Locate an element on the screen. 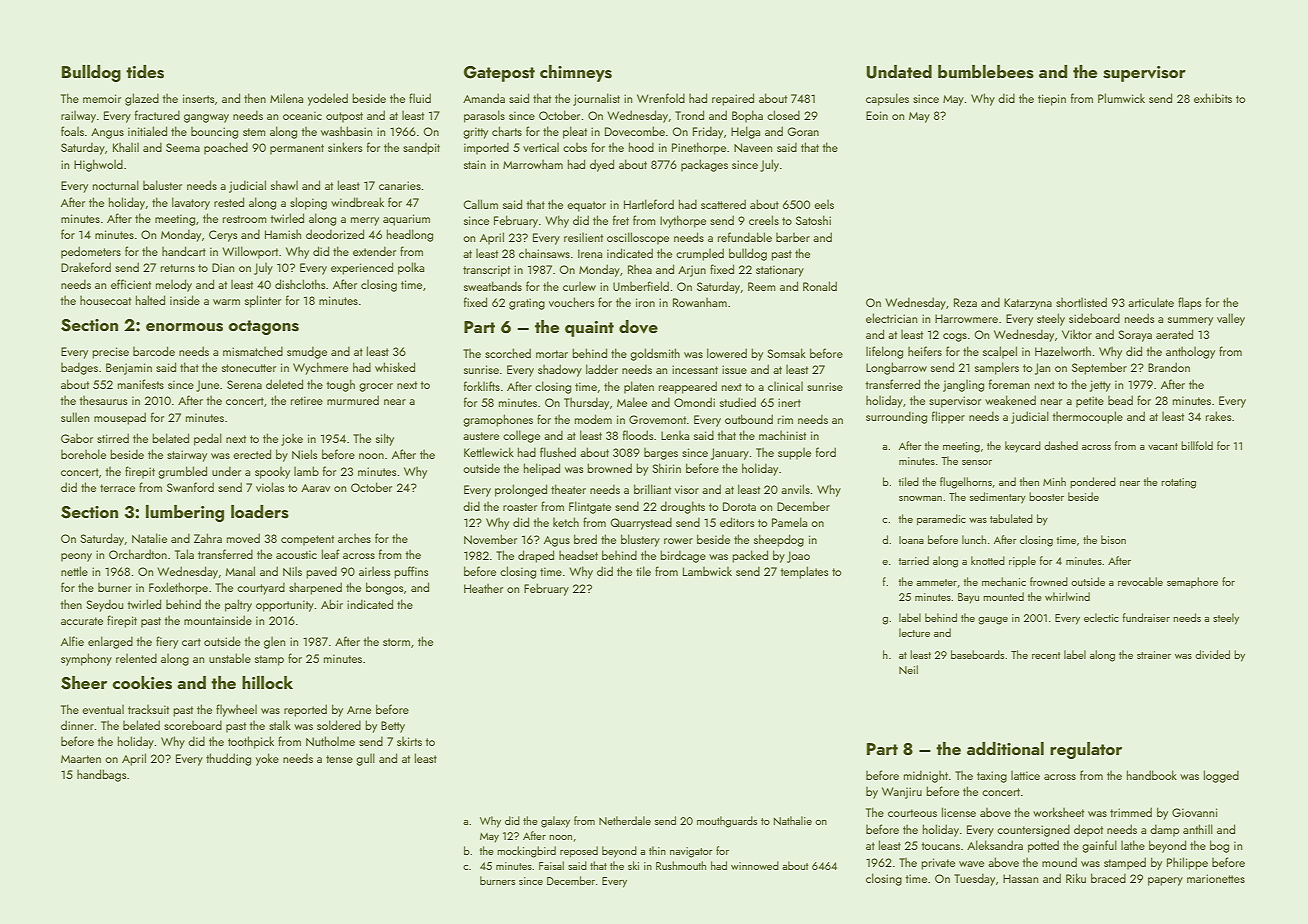  booster is located at coordinates (1046, 496).
